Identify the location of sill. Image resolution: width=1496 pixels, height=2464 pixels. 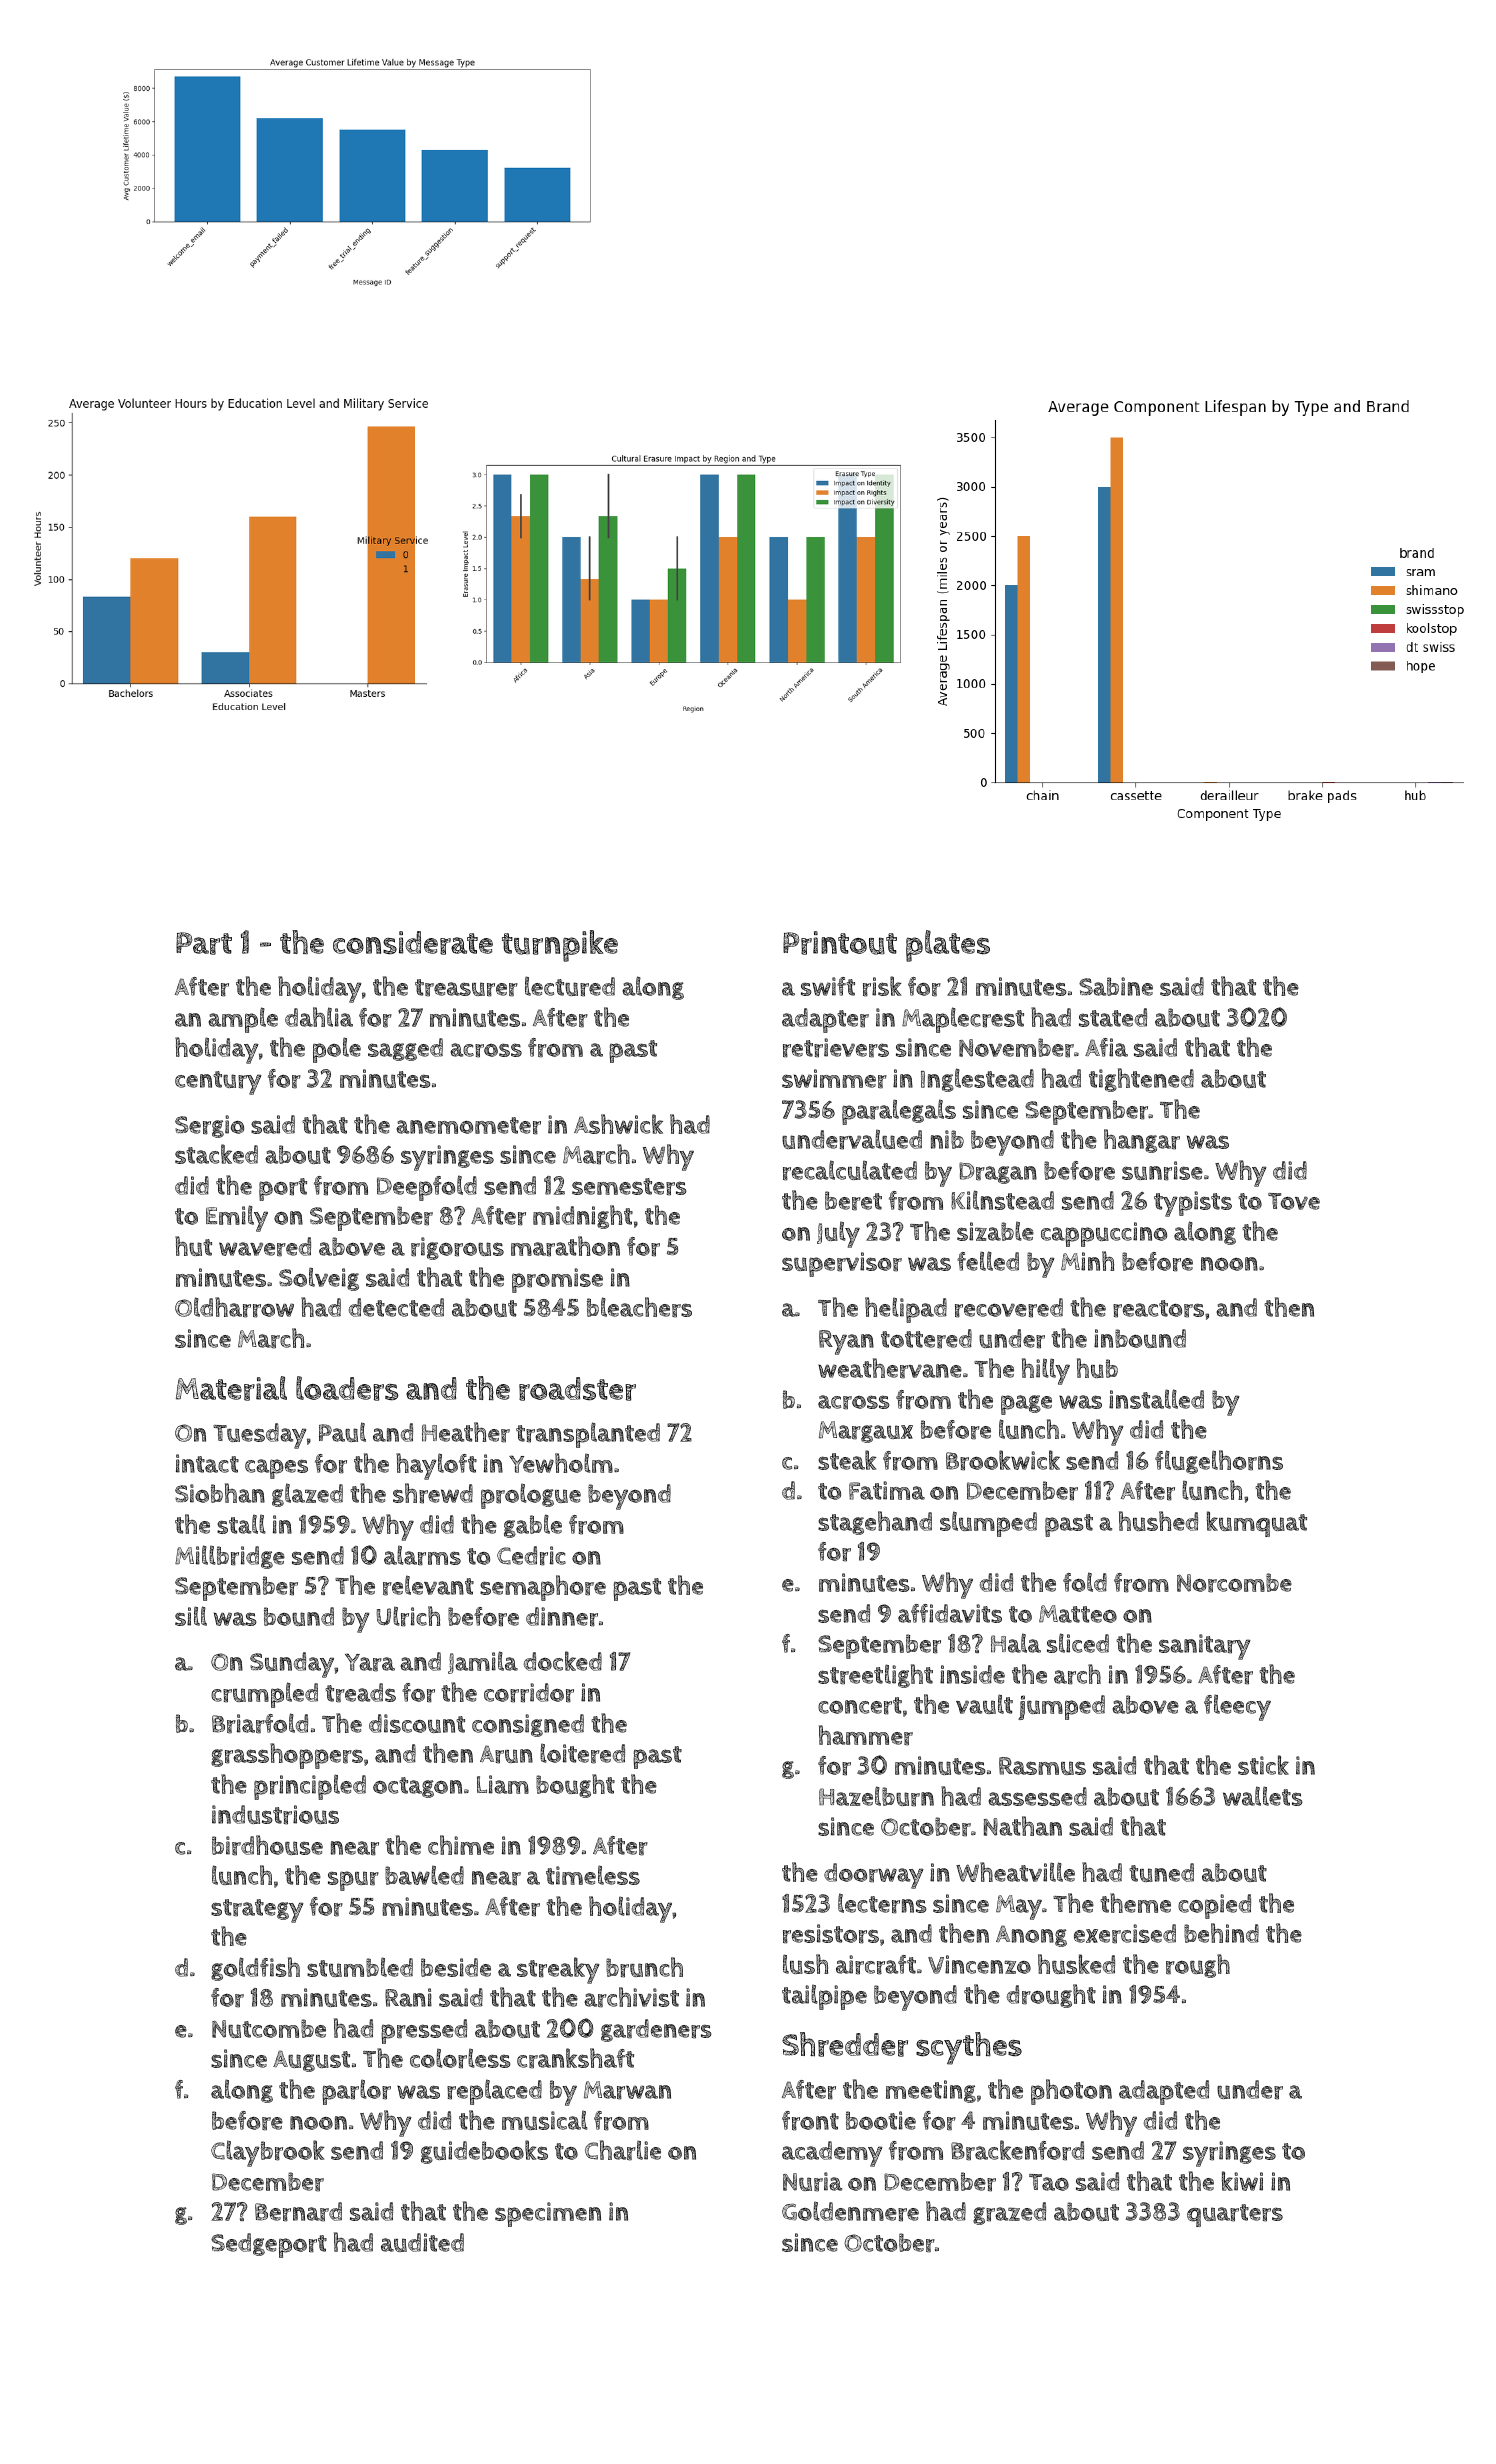
(191, 1616).
